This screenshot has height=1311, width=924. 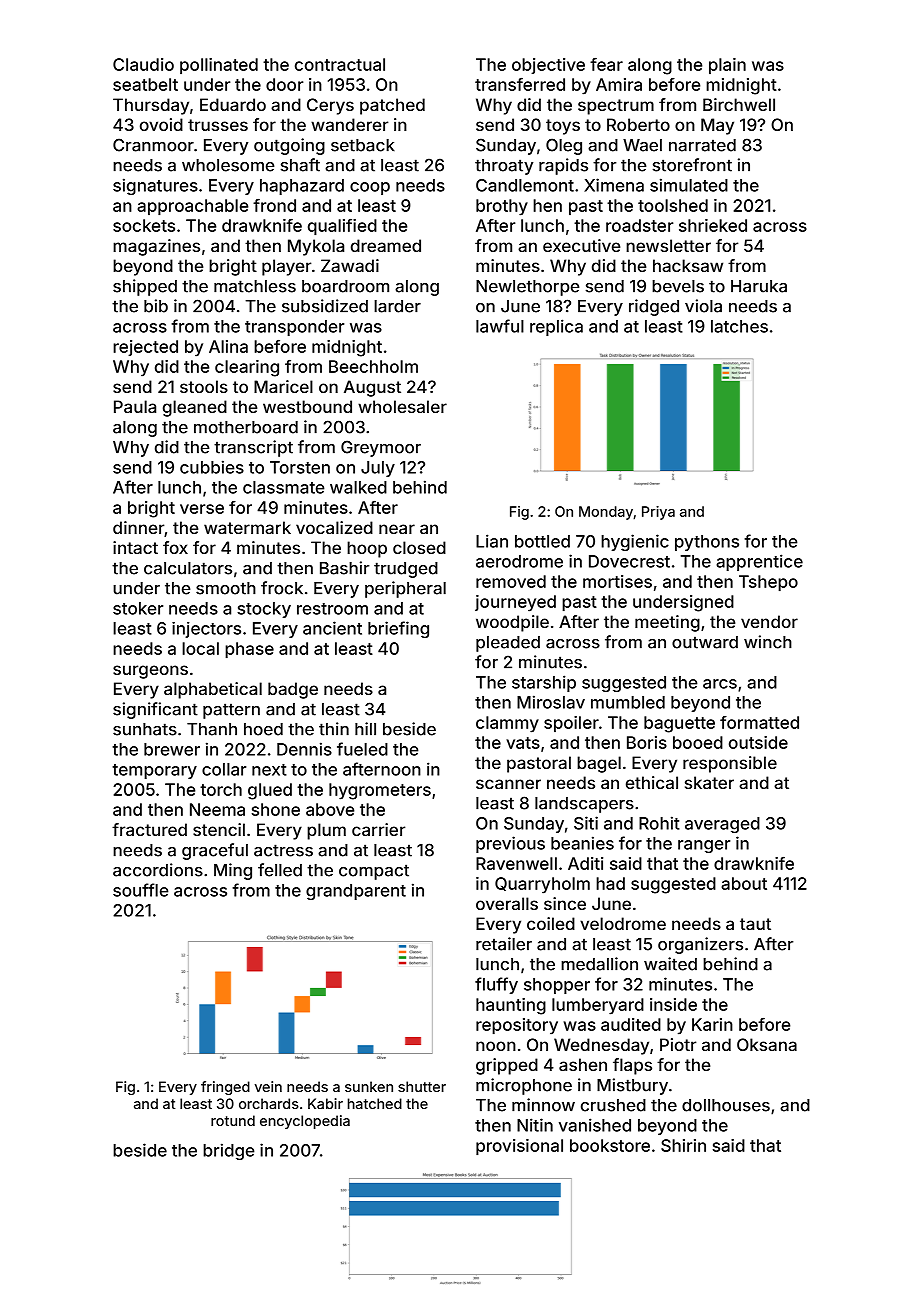 I want to click on local, so click(x=200, y=648).
